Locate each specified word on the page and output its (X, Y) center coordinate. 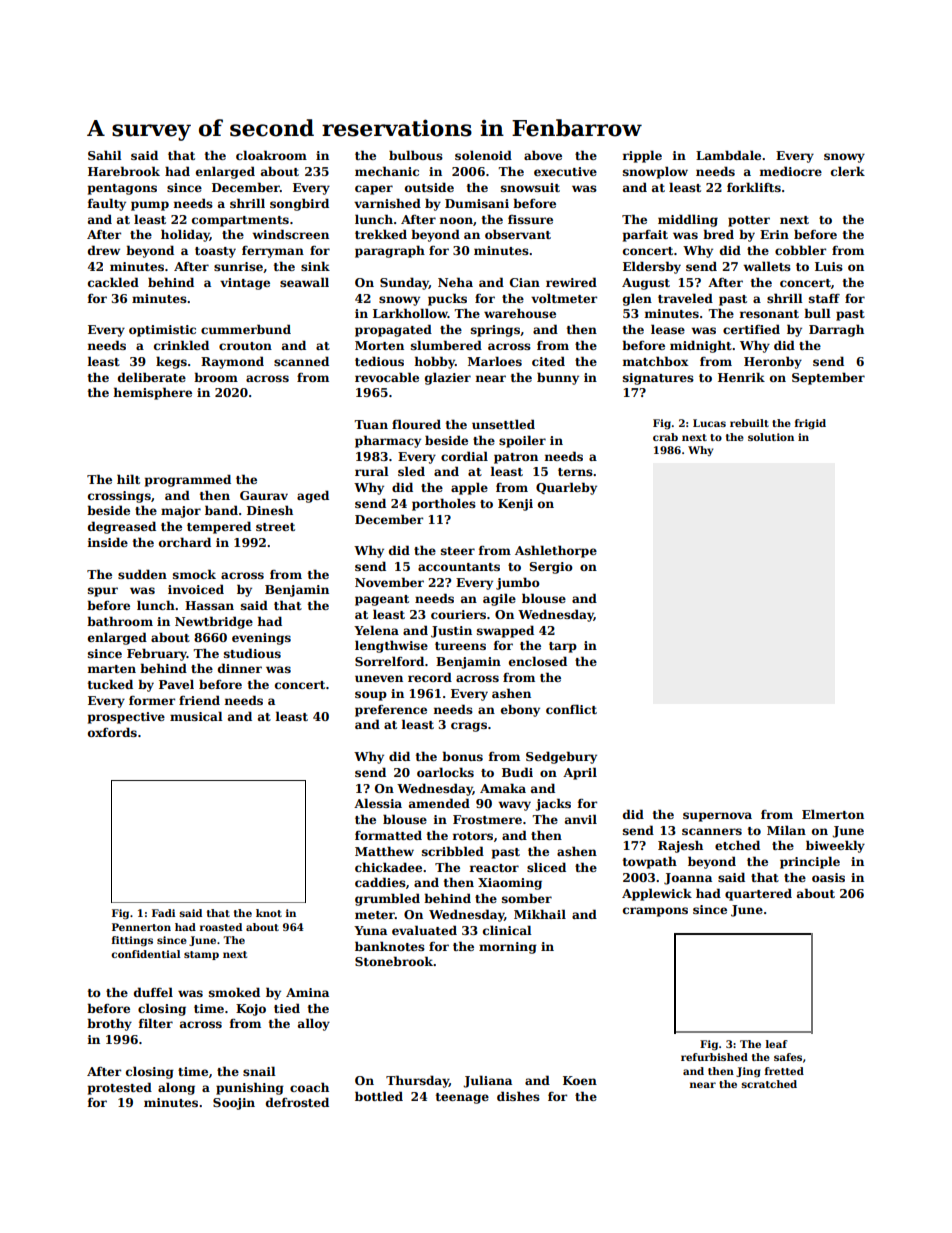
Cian (525, 282)
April (580, 773)
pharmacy (388, 441)
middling (688, 220)
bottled (379, 1096)
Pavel (176, 684)
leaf (777, 1044)
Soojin (234, 1104)
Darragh (836, 330)
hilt (128, 479)
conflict (571, 709)
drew (104, 250)
